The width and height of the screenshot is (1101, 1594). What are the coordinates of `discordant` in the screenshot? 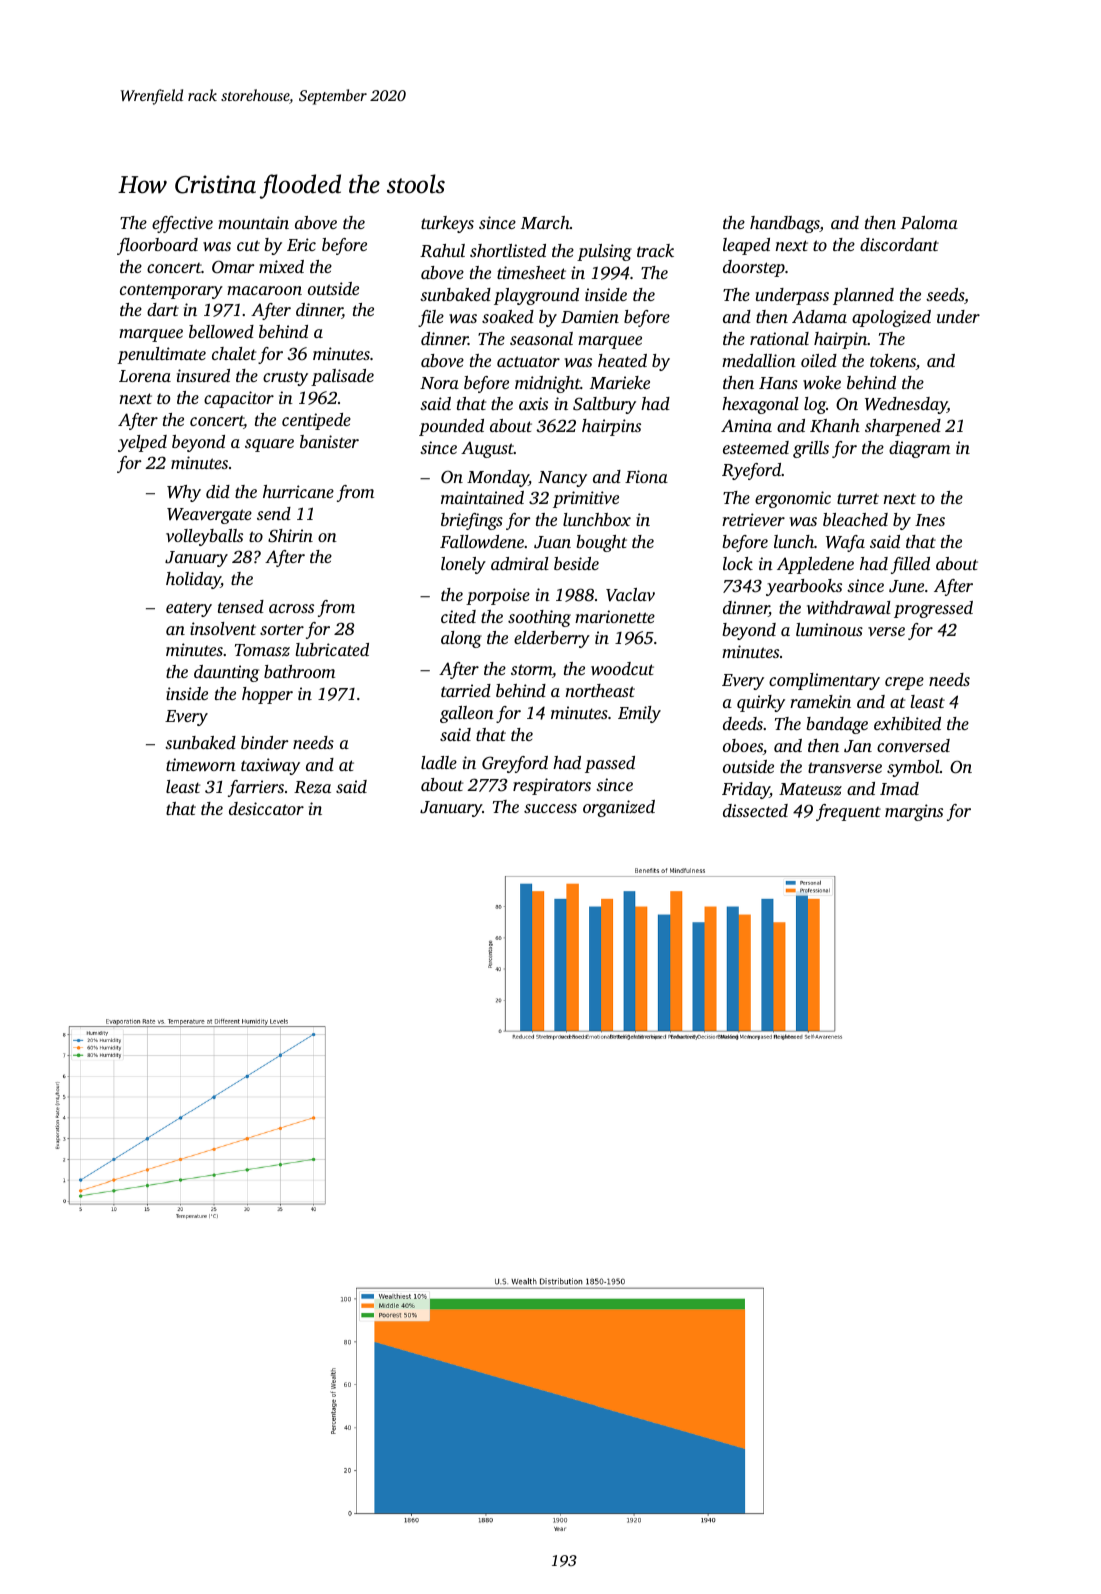 It's located at (899, 244).
